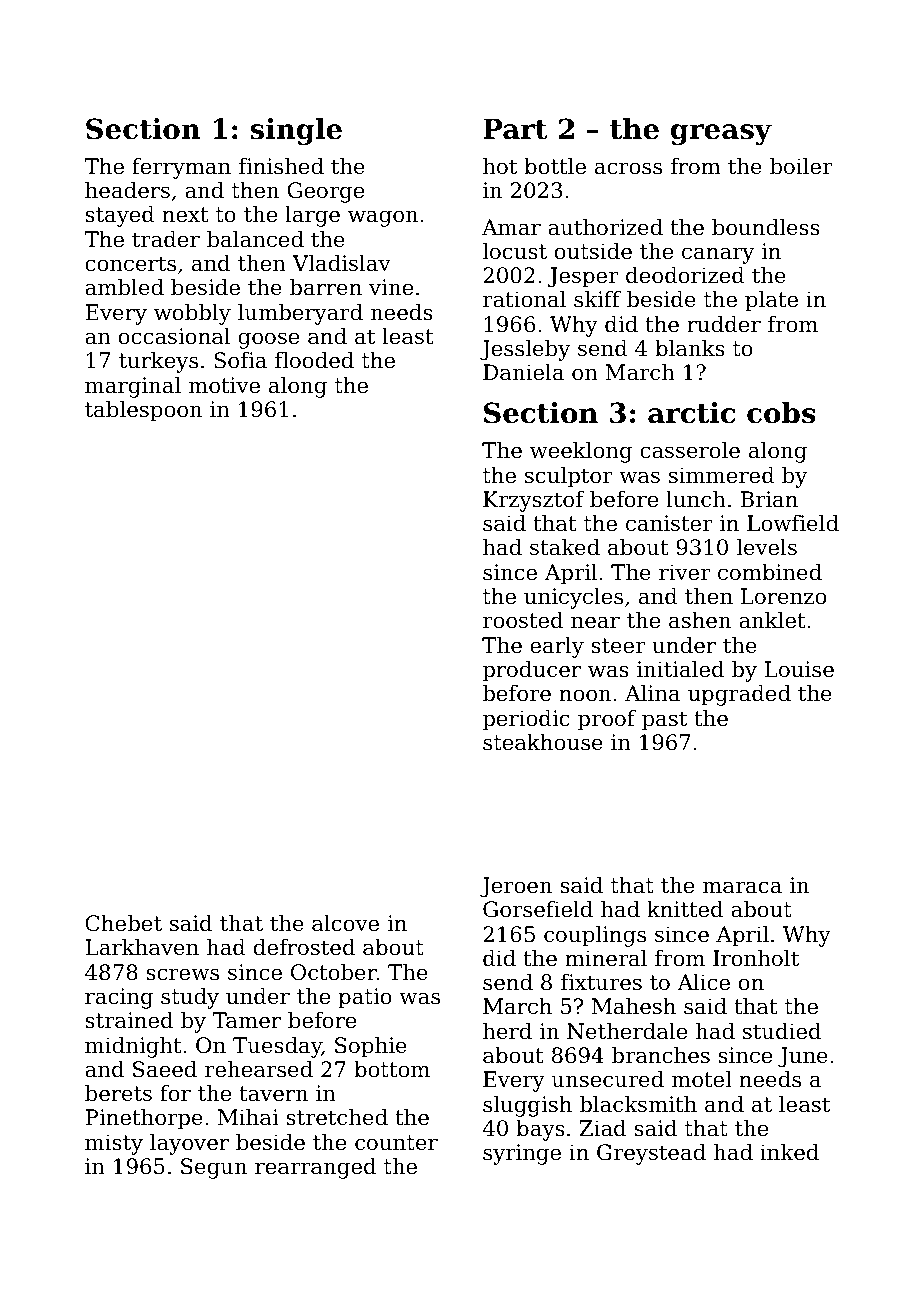 This screenshot has height=1314, width=924. I want to click on alcove, so click(345, 923).
